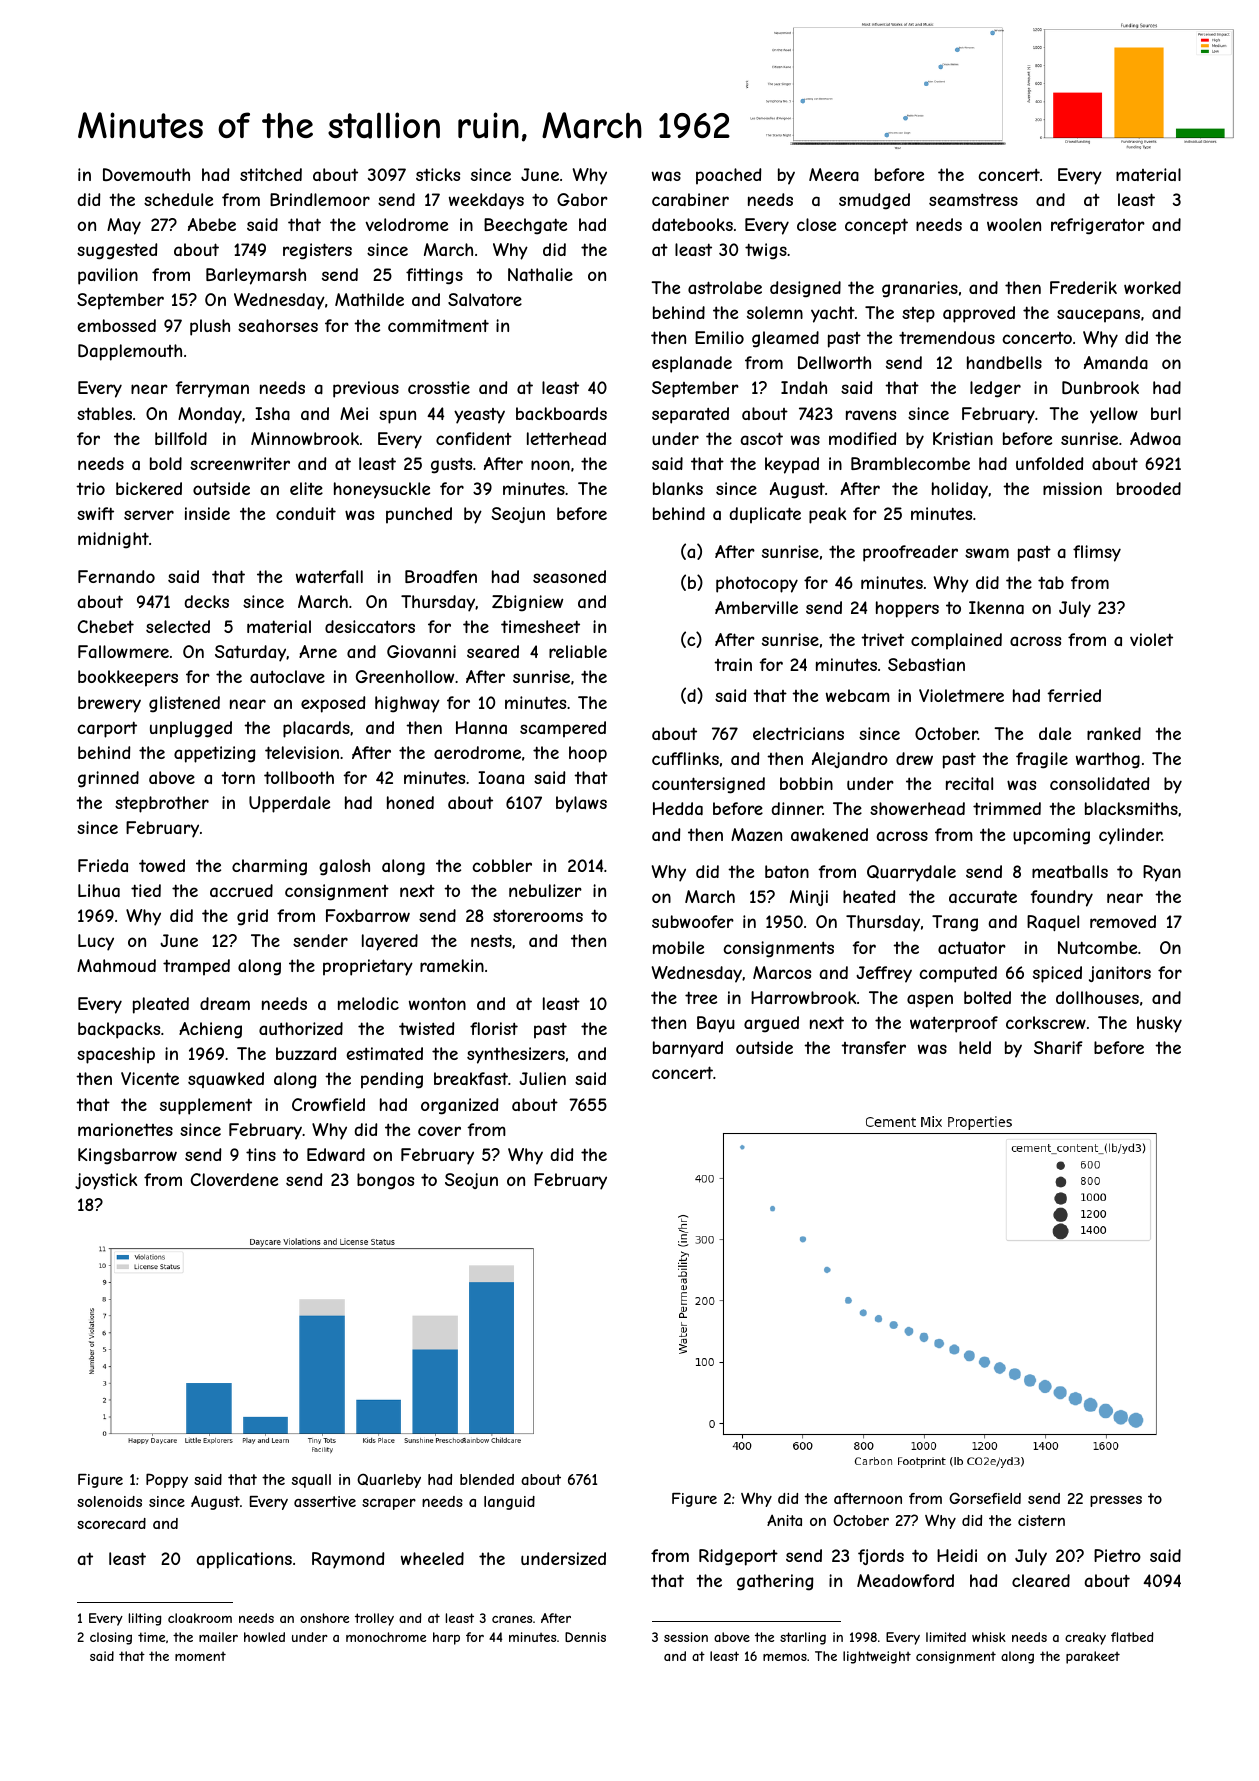 This screenshot has width=1259, height=1781. Describe the element at coordinates (261, 1154) in the screenshot. I see `tins` at that location.
